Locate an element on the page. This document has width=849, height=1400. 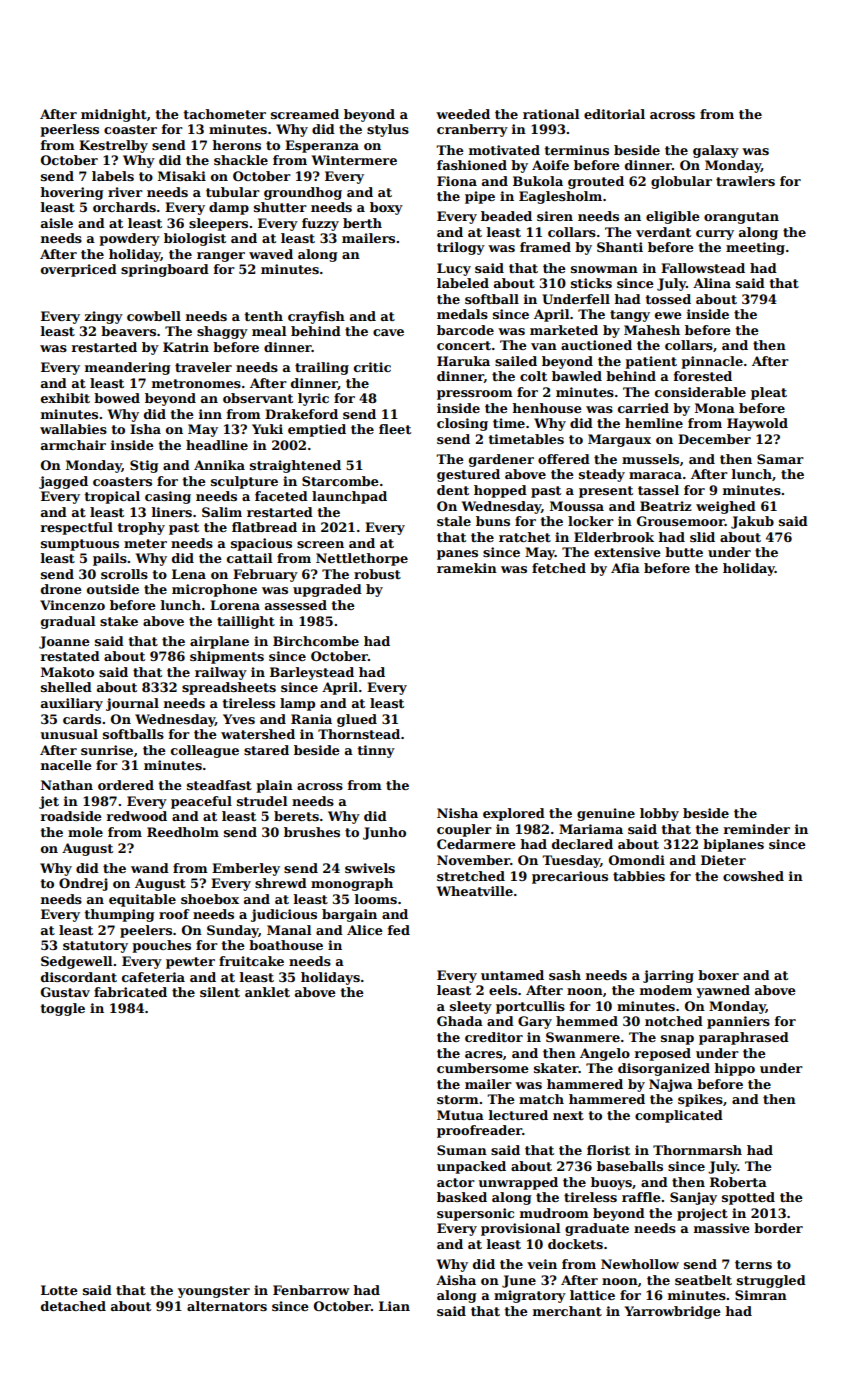
pipe is located at coordinates (480, 197).
